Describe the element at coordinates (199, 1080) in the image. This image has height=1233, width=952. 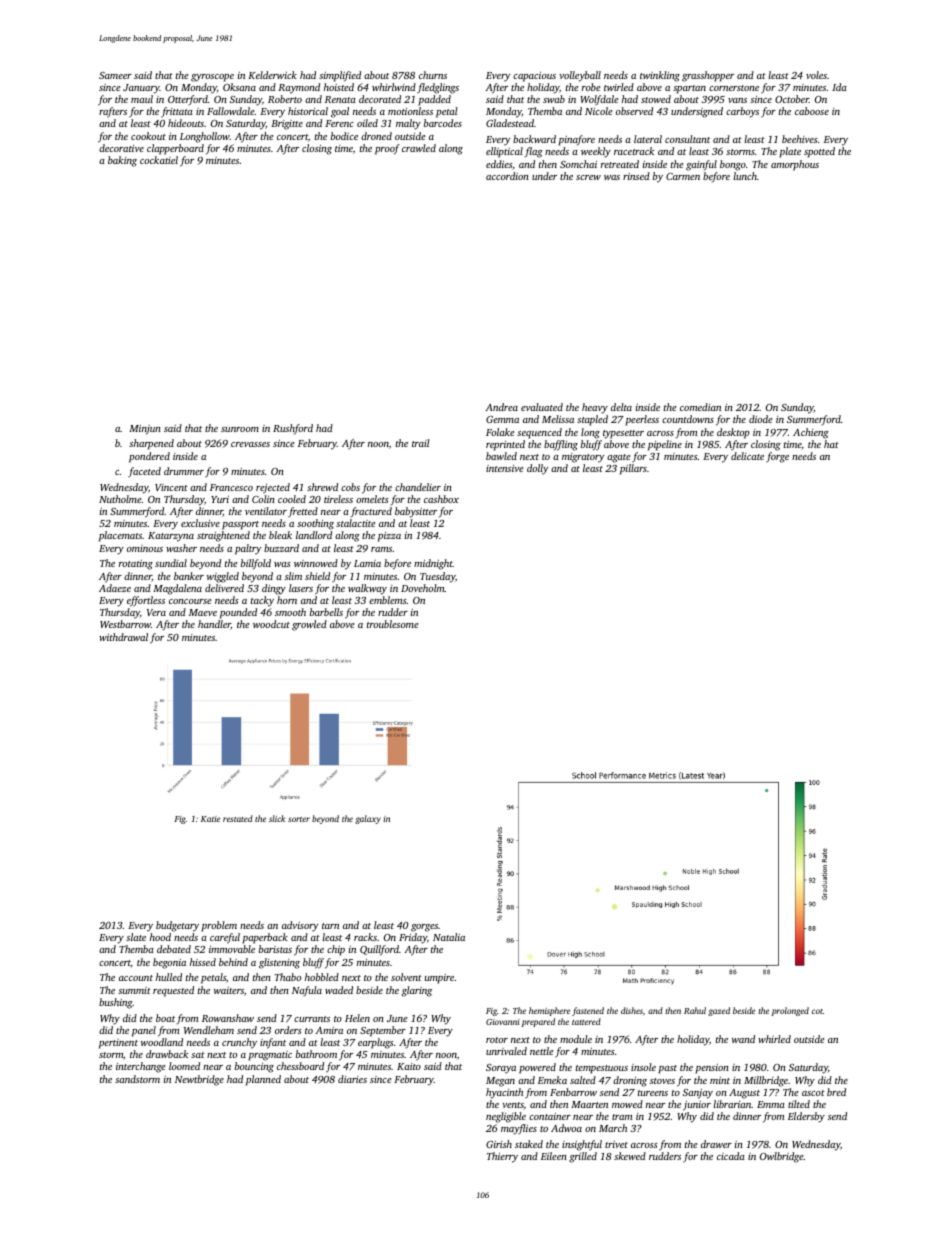
I see `Newtbridge` at that location.
